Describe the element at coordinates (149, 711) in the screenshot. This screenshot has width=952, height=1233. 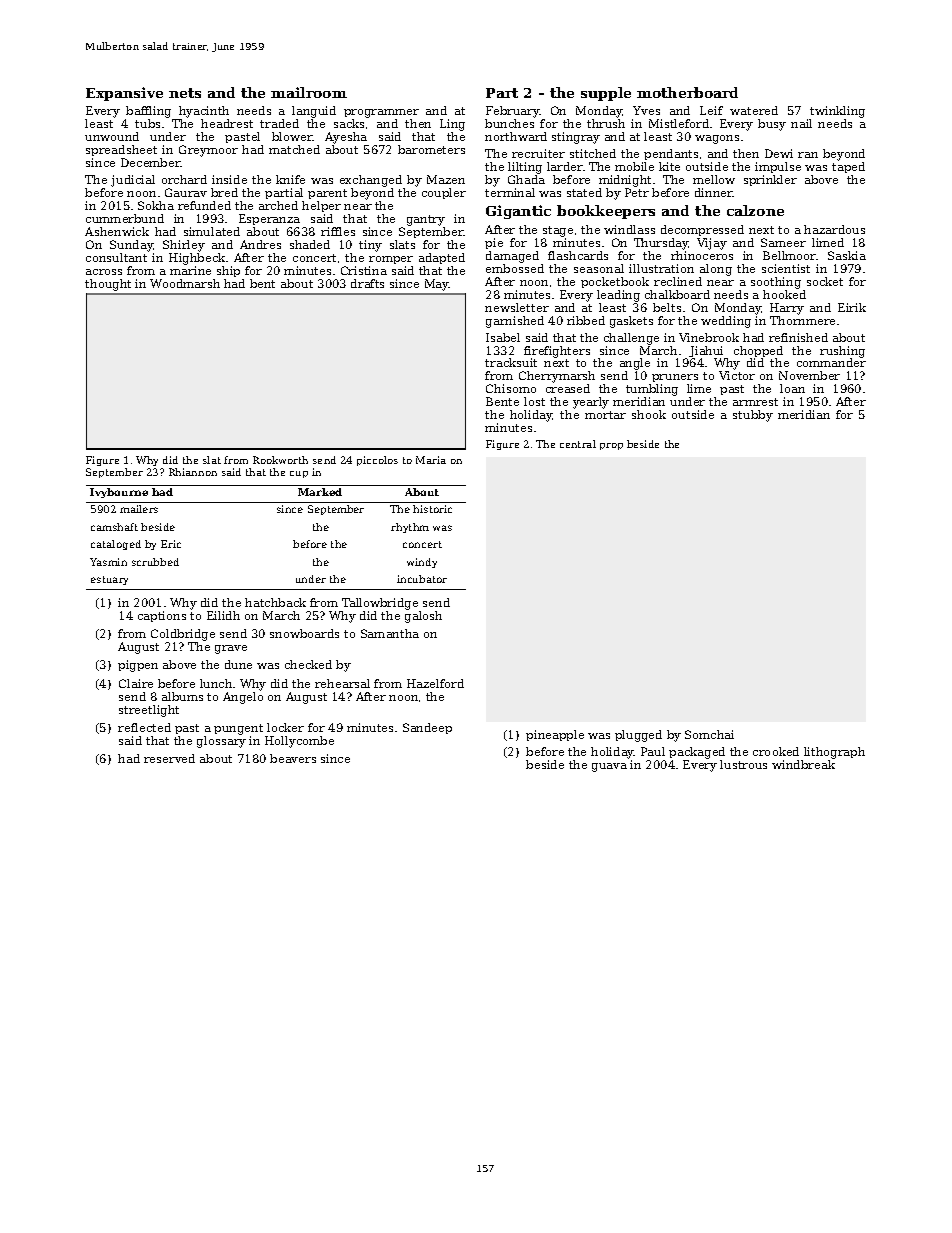
I see `streetlight` at that location.
